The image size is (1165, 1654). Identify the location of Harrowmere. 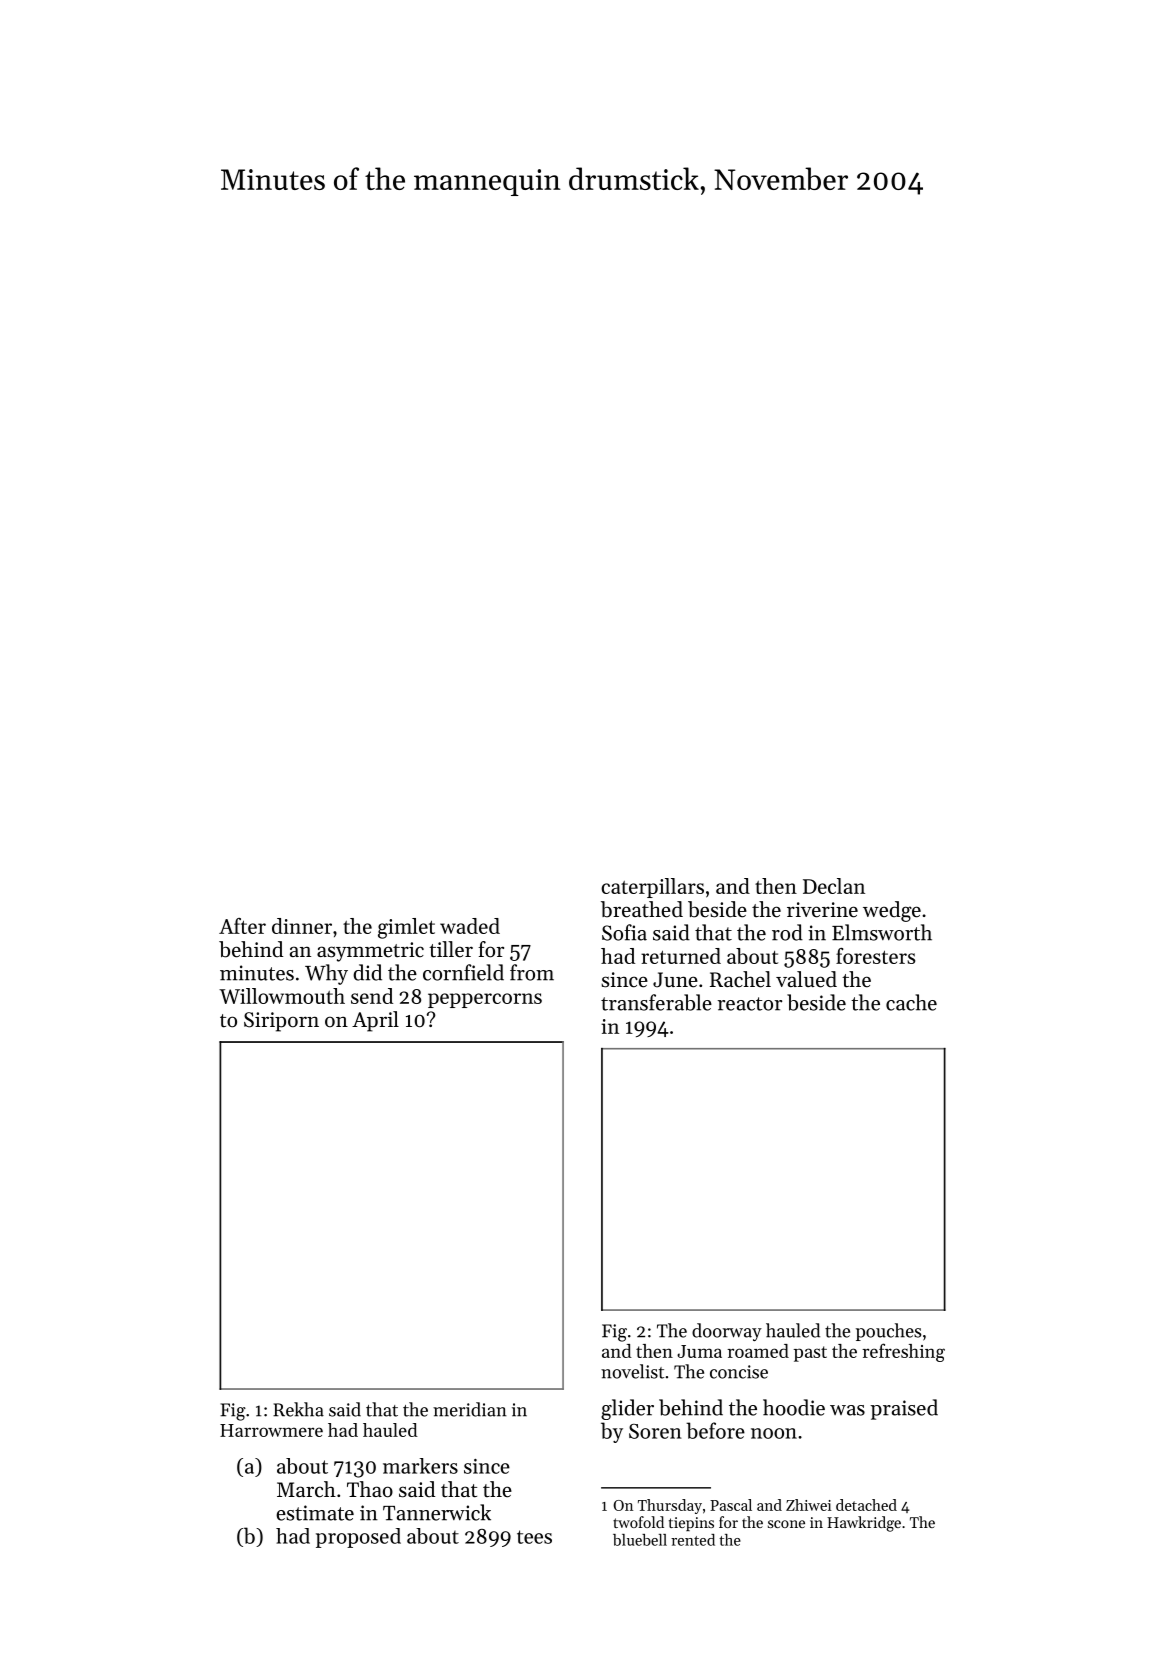
(271, 1430).
